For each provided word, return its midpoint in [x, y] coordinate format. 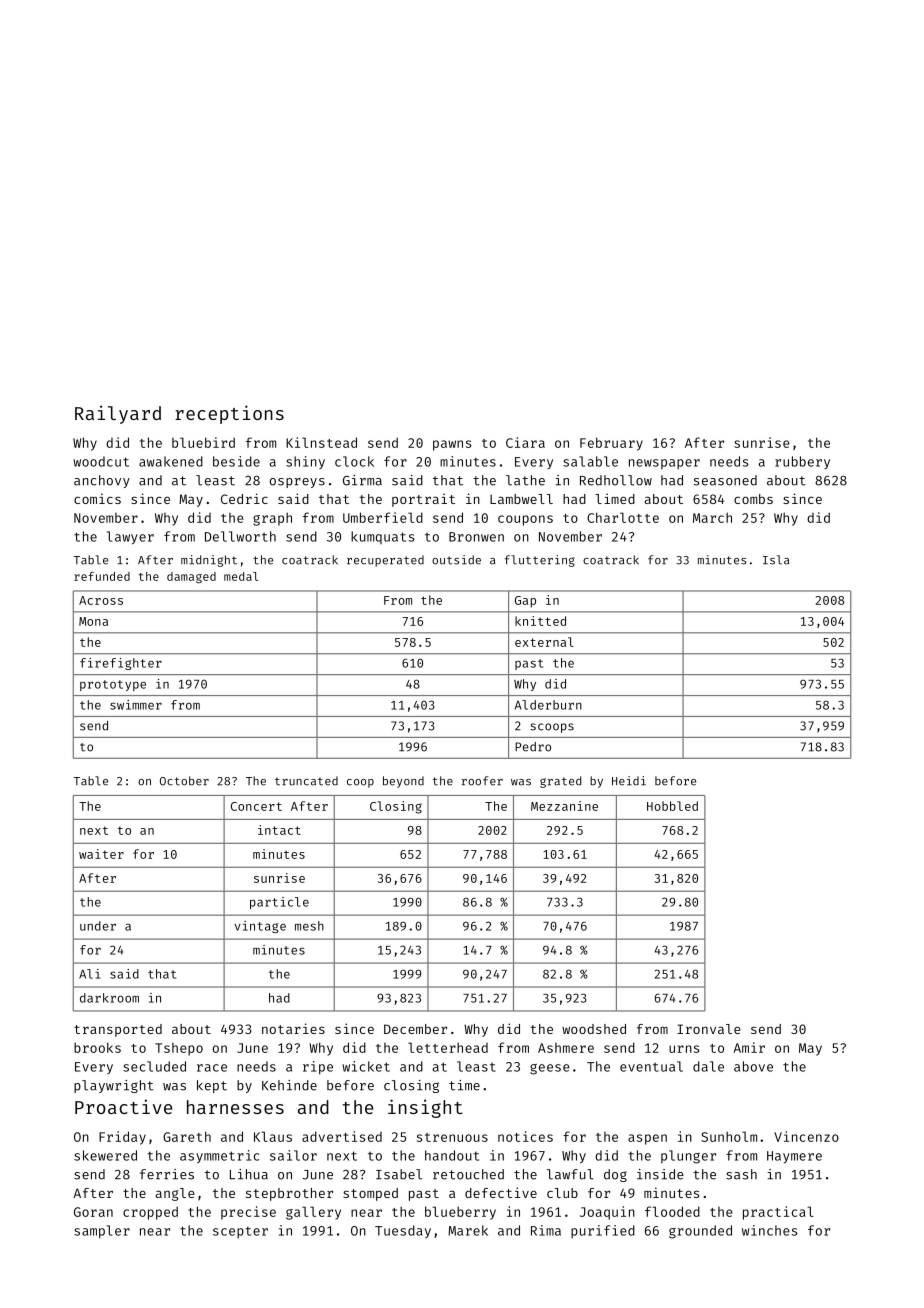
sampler [102, 1232]
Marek [468, 1230]
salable [590, 461]
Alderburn [548, 705]
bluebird [203, 442]
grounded [700, 1232]
